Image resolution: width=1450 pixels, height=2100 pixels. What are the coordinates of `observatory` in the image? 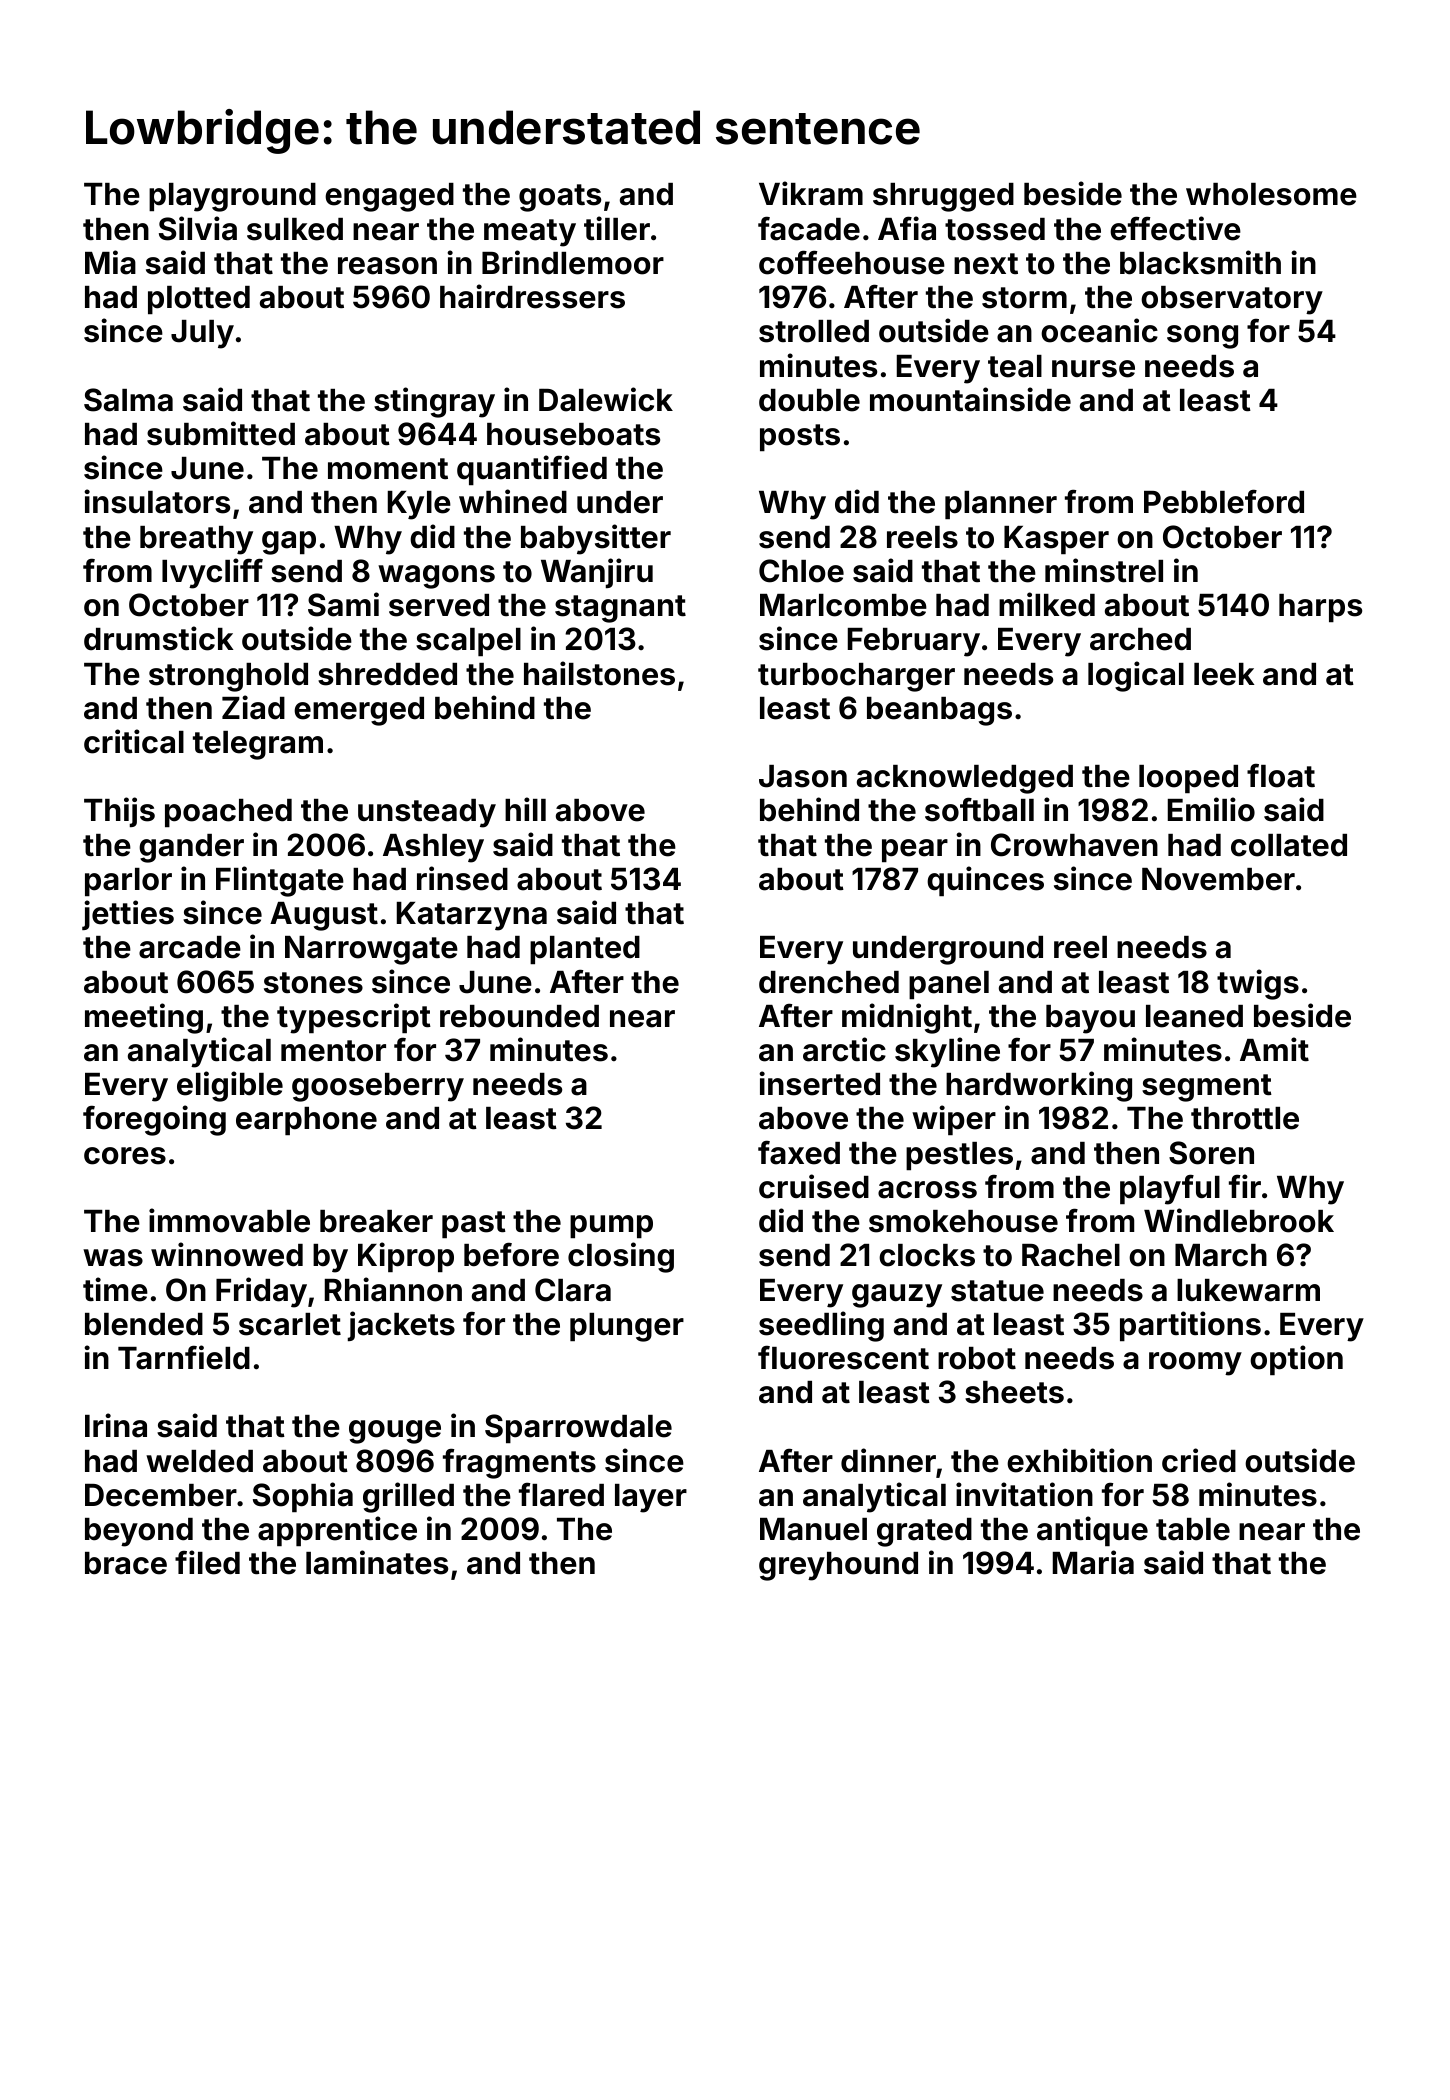 It's located at (1232, 300).
